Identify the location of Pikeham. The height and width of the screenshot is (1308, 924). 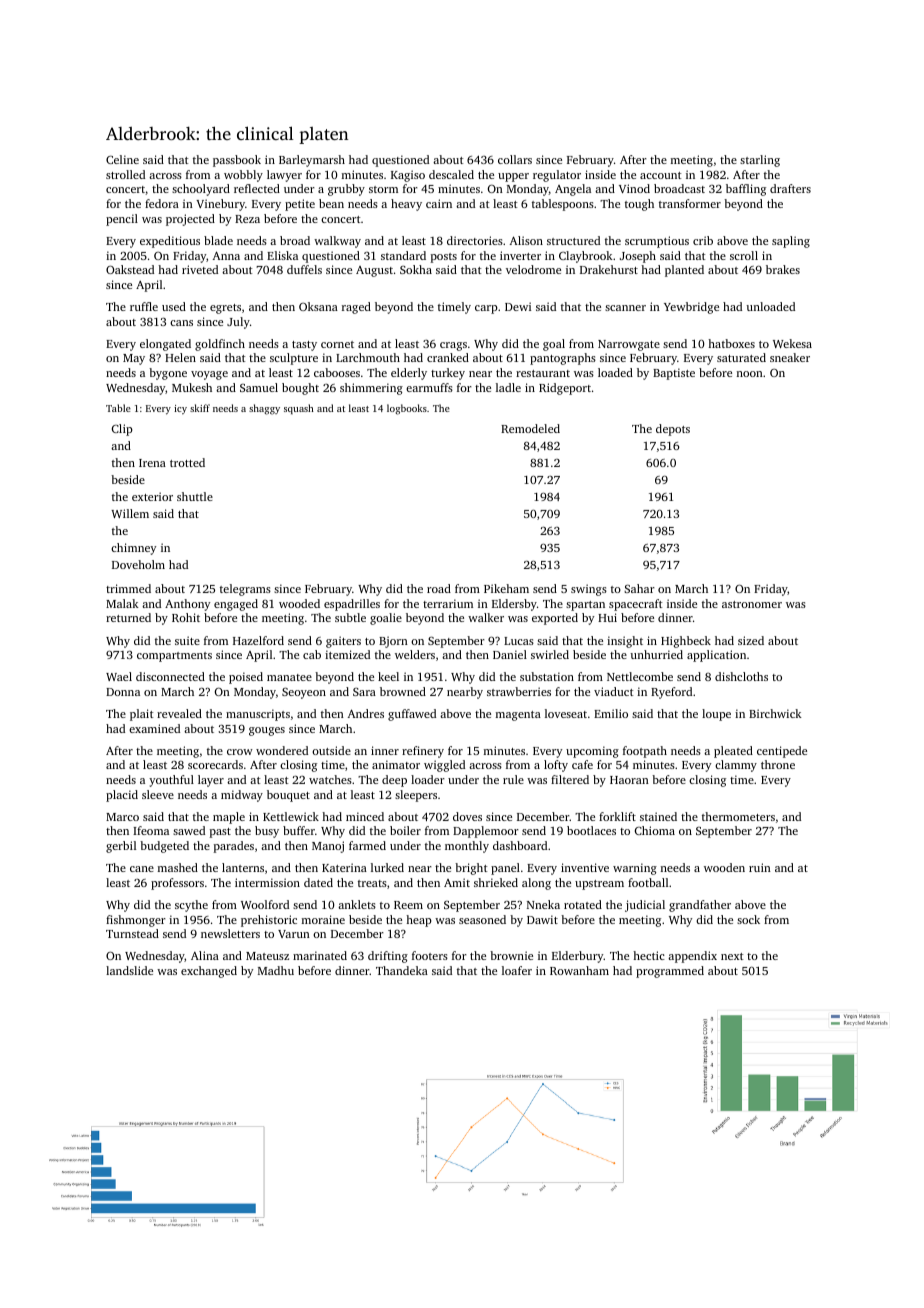
(506, 588).
